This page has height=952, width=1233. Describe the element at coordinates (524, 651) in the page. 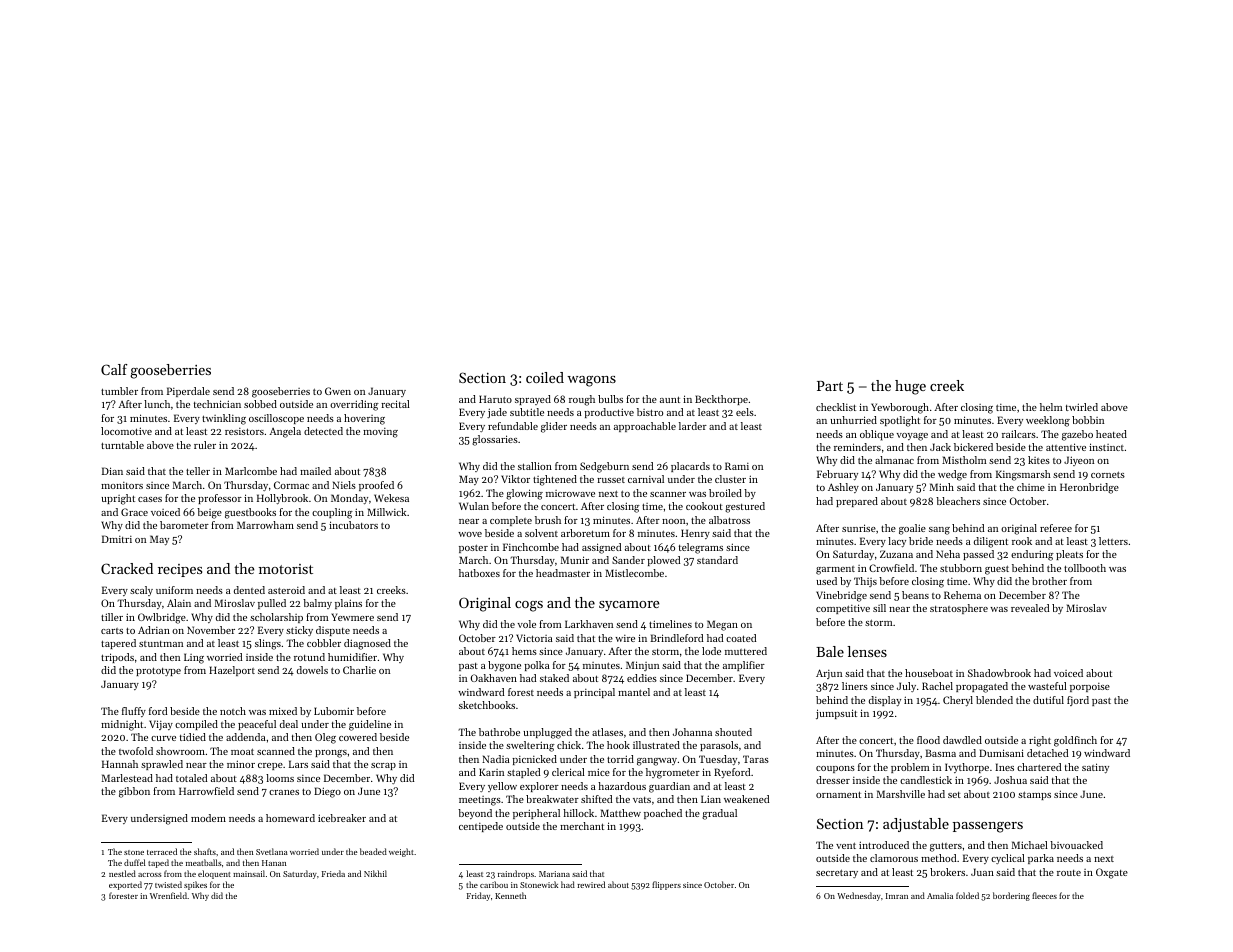

I see `hems` at that location.
